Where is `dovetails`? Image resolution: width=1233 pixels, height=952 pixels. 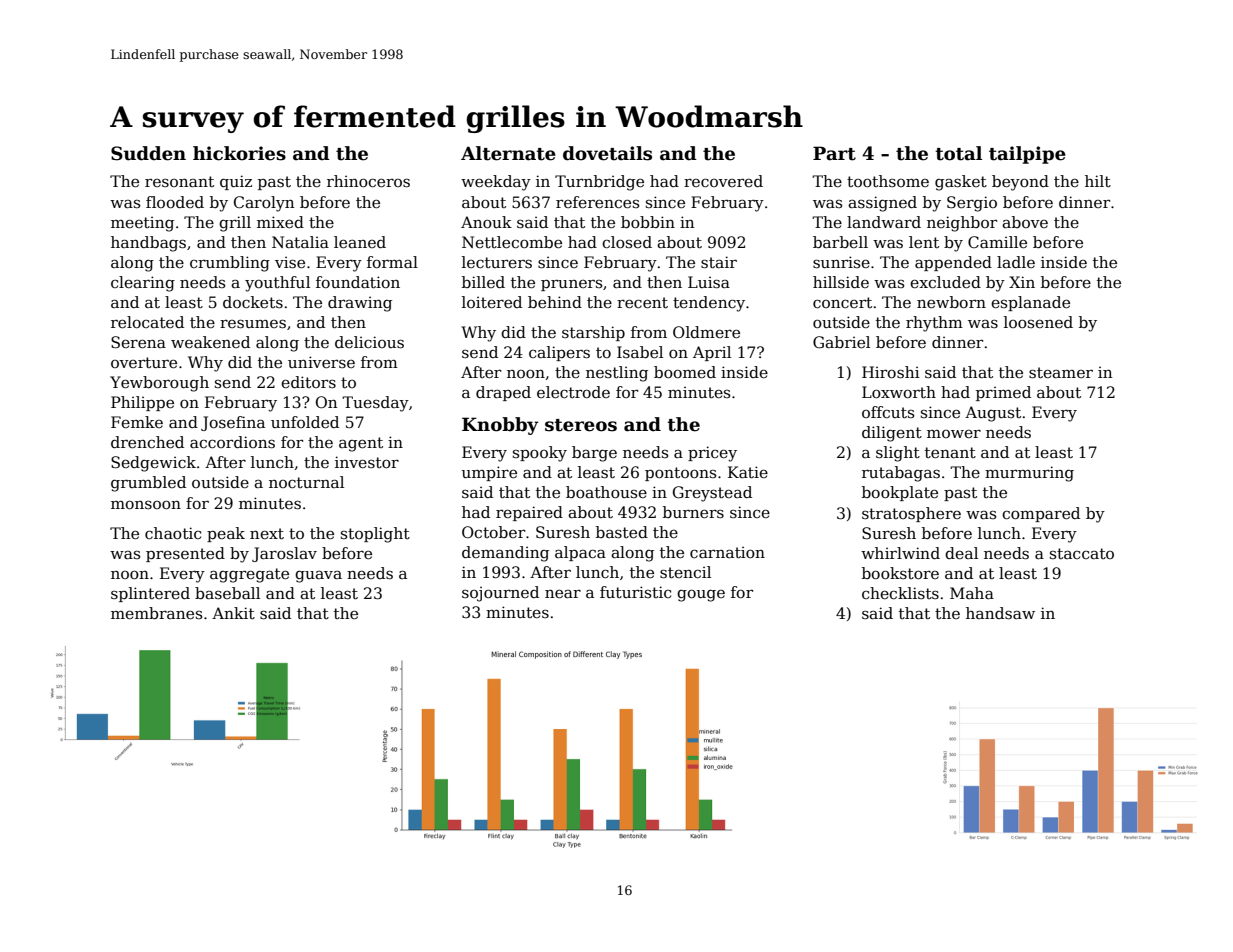 dovetails is located at coordinates (607, 153).
